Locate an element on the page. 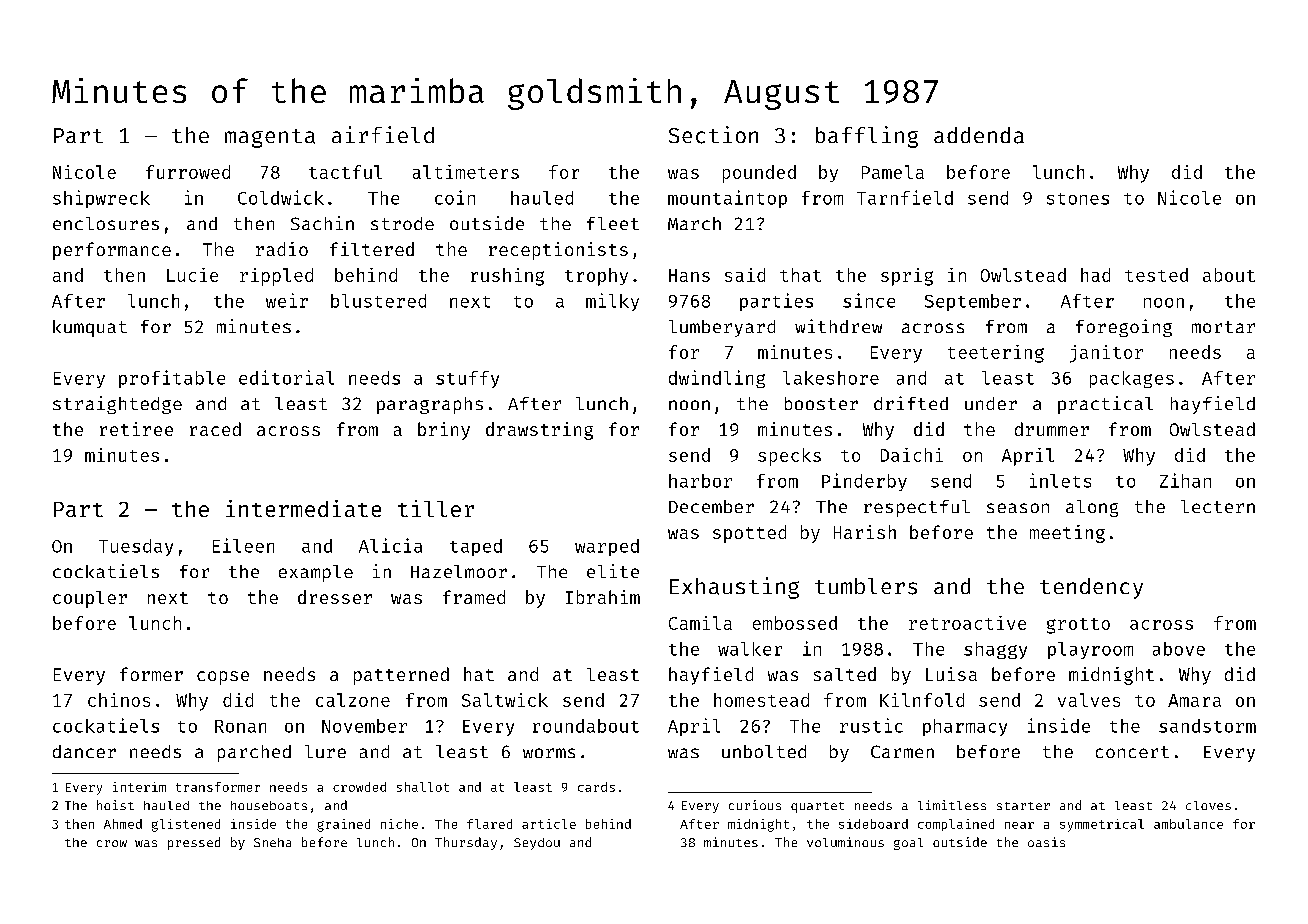 Image resolution: width=1308 pixels, height=924 pixels. radio is located at coordinates (282, 249).
